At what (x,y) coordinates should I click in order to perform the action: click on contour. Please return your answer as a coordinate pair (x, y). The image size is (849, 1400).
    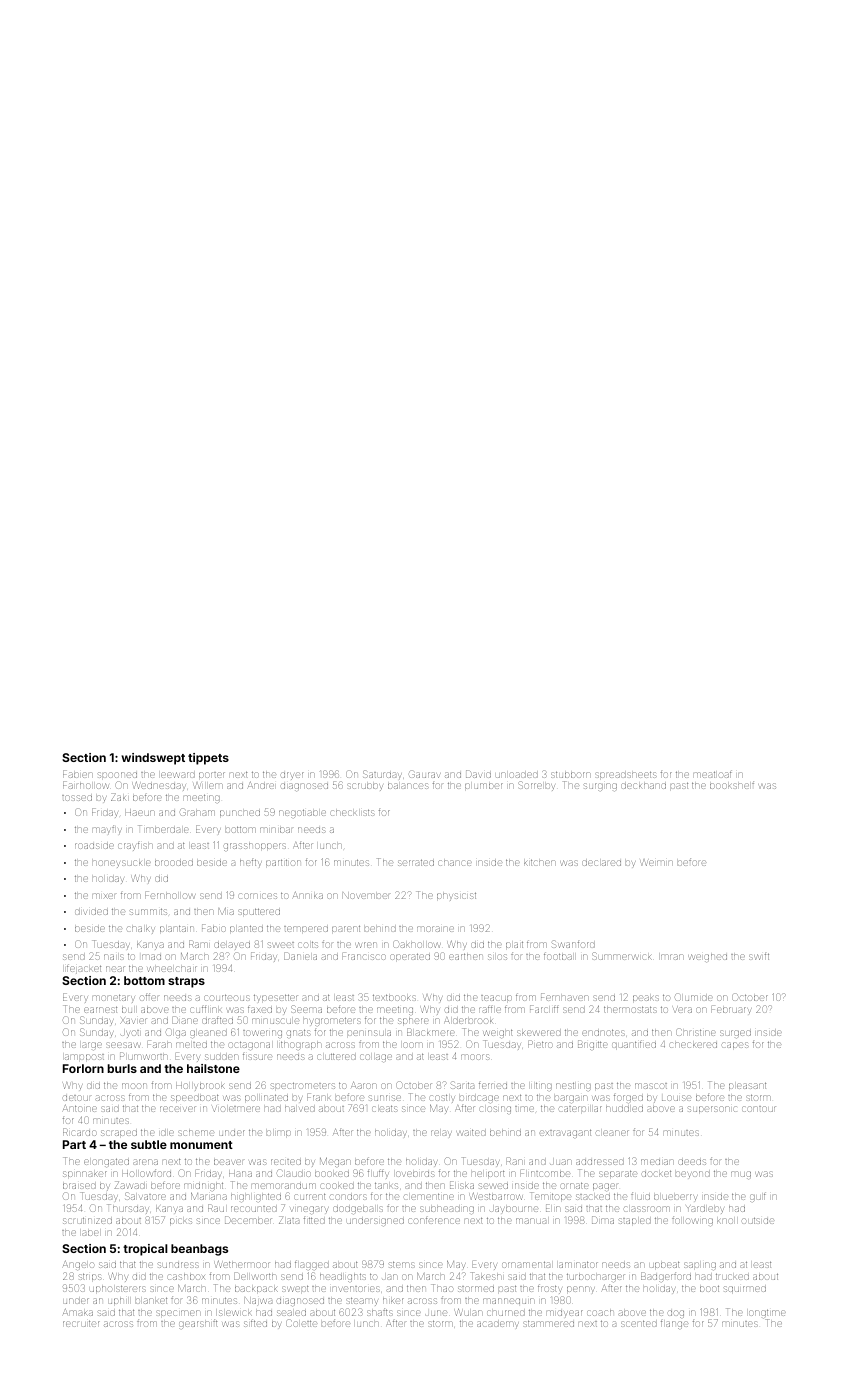
    Looking at the image, I should click on (759, 1109).
